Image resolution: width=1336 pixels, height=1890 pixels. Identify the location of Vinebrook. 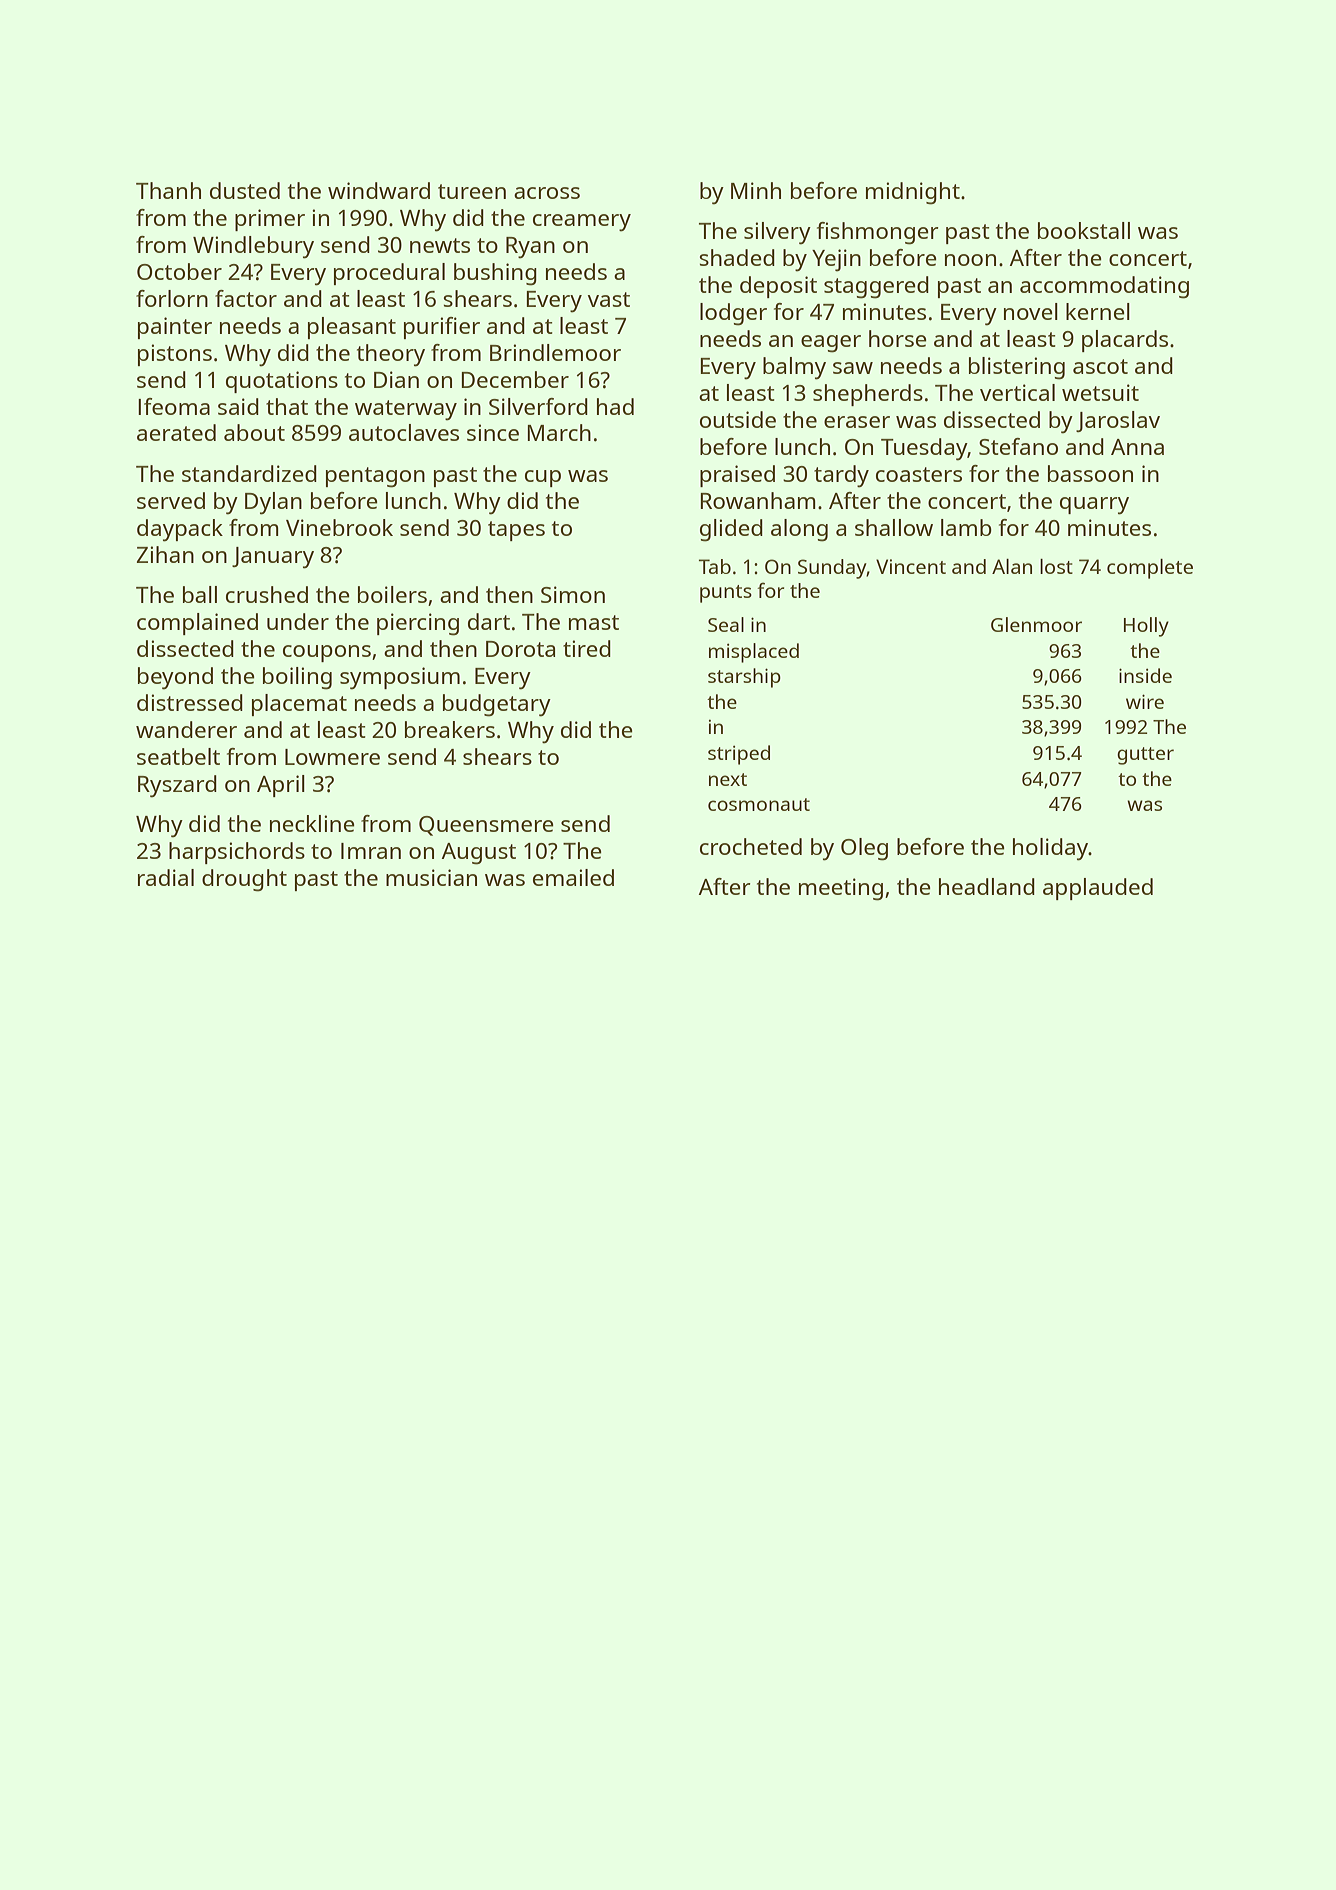
(339, 527).
